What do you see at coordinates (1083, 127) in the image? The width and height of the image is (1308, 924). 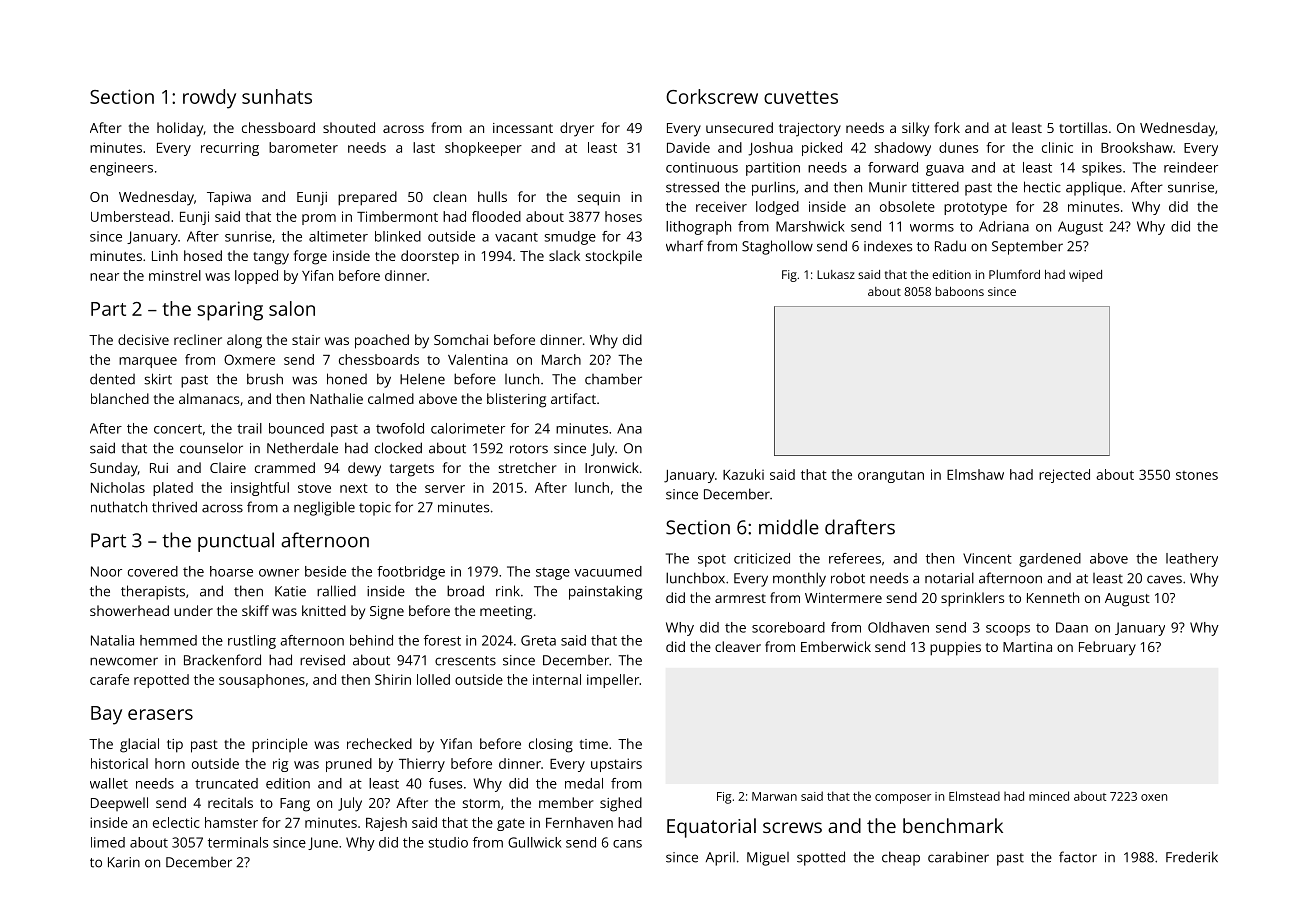 I see `tortillas` at bounding box center [1083, 127].
